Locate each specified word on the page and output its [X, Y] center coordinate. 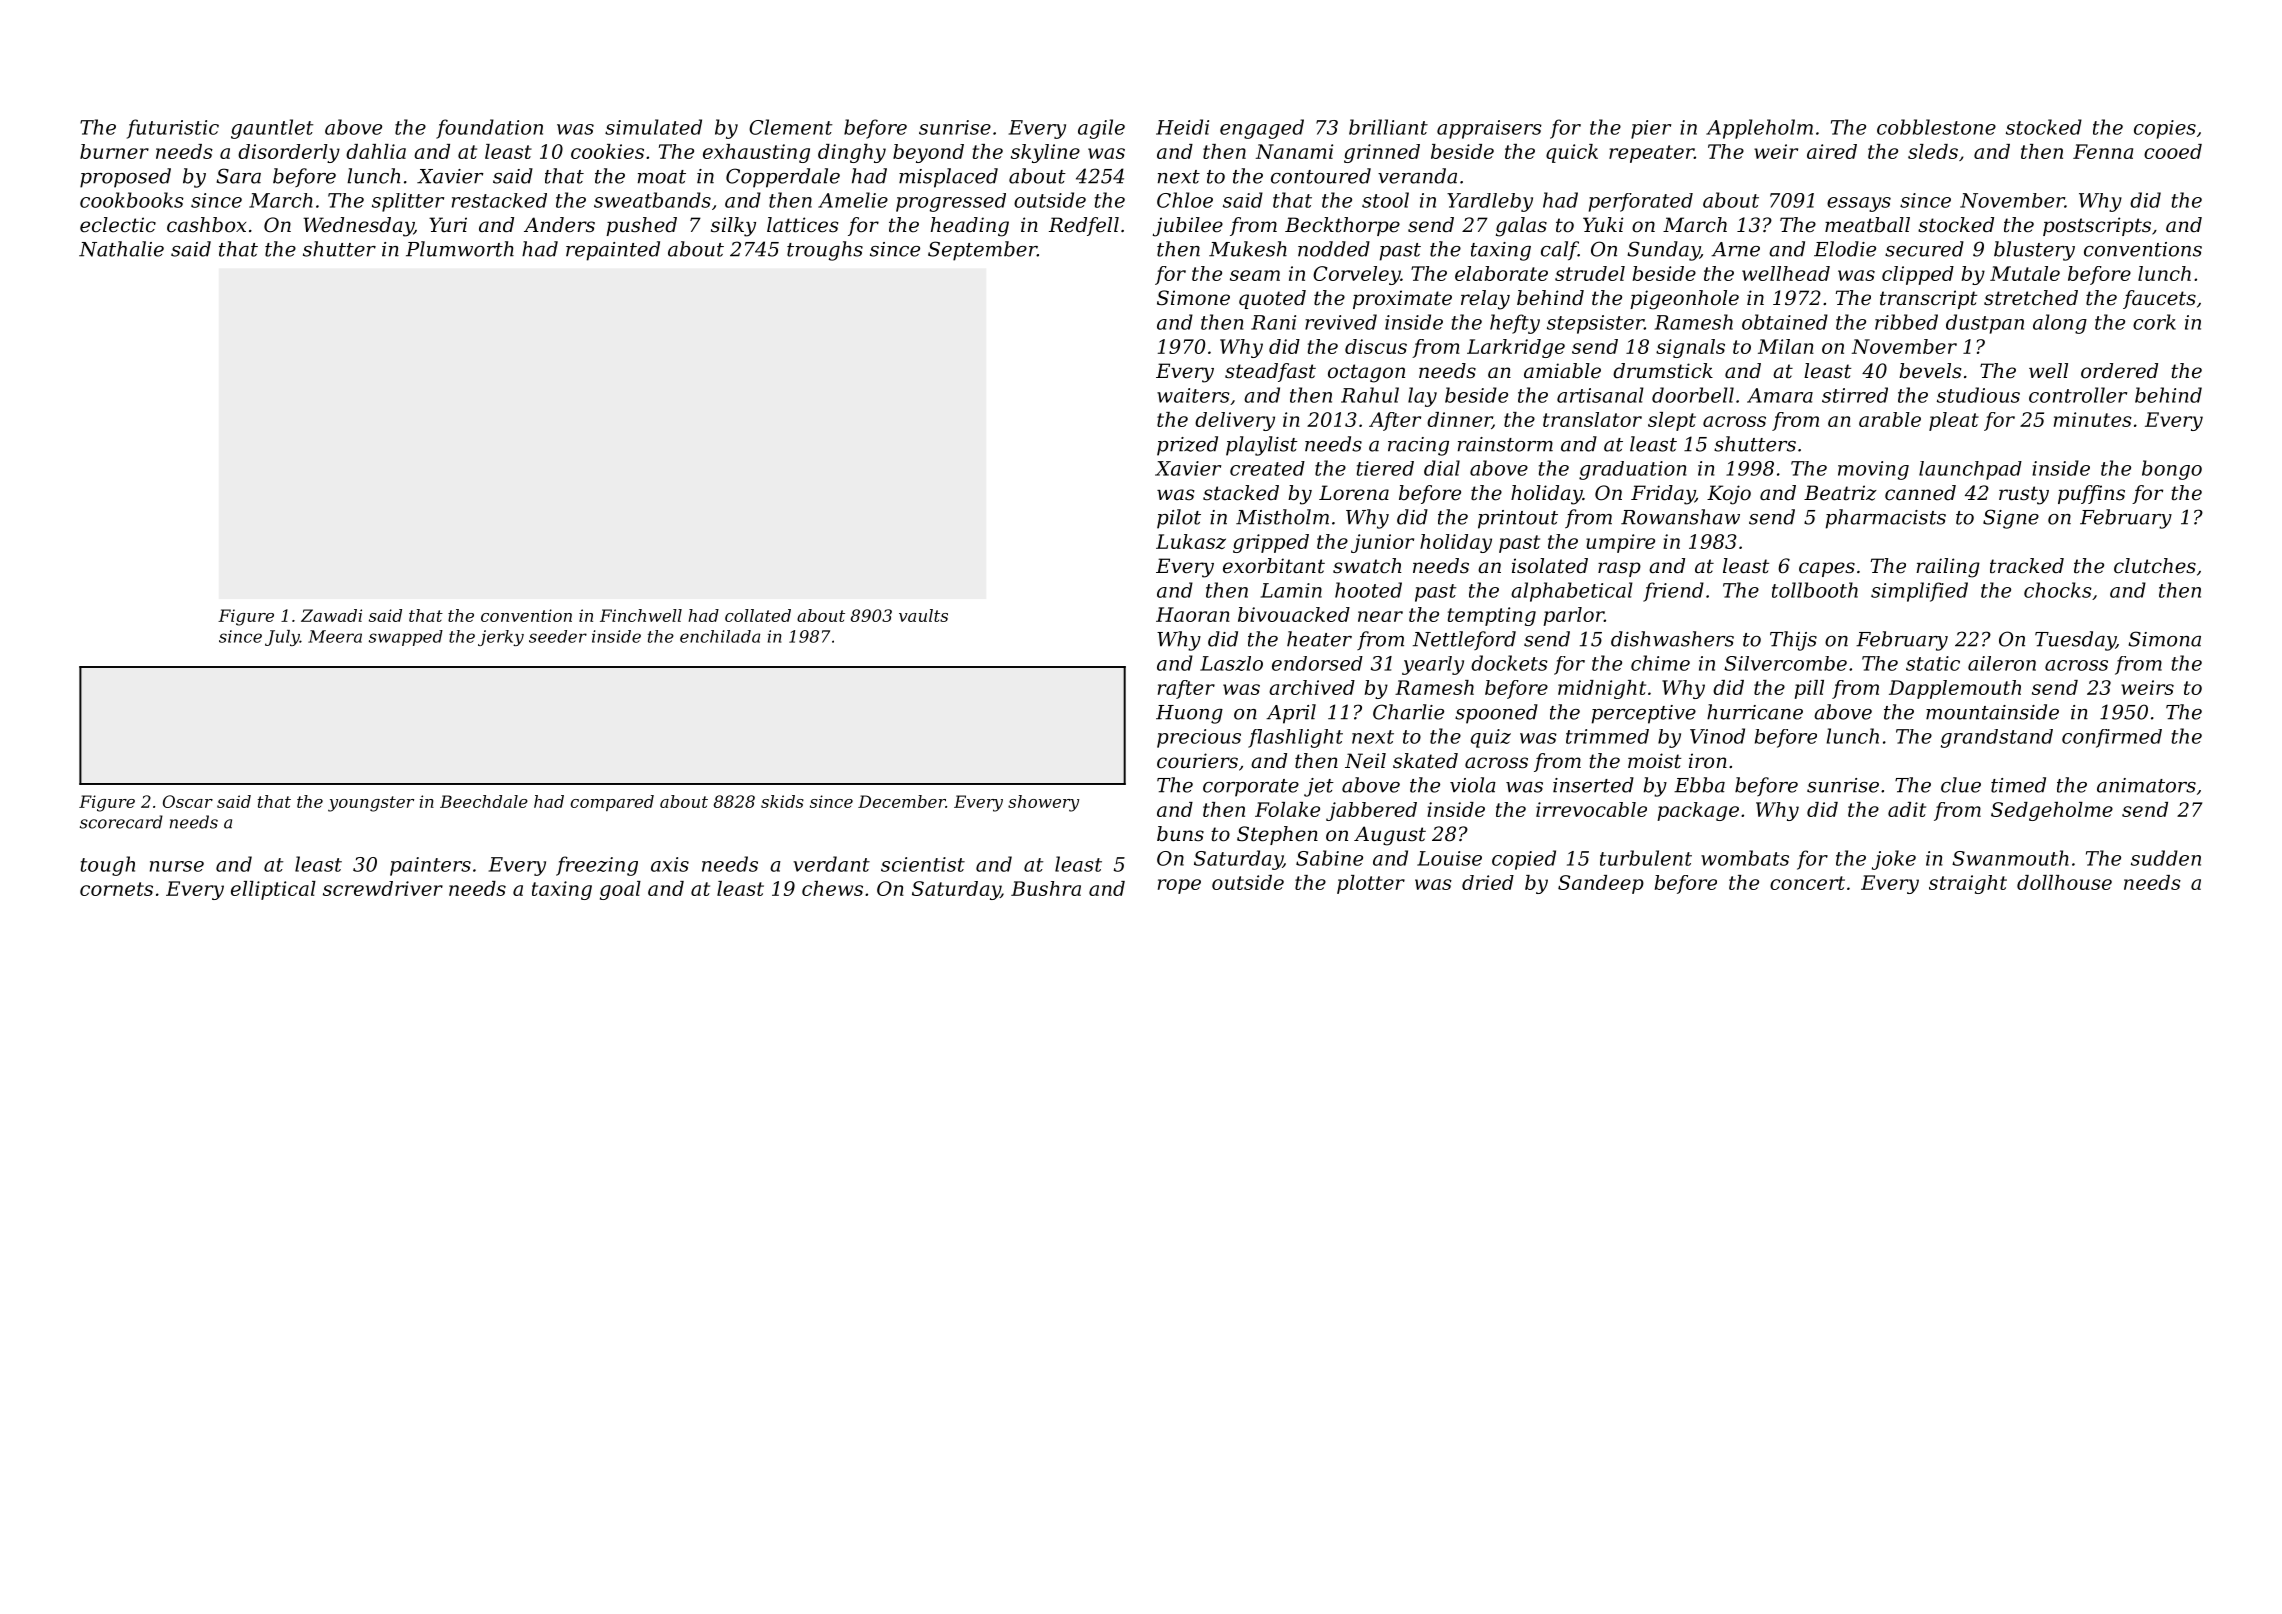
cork [2154, 322]
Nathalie [121, 249]
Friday [1663, 495]
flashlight [1295, 738]
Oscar [188, 801]
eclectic [118, 225]
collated [758, 615]
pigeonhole [1684, 300]
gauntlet [272, 129]
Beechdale [484, 801]
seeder [558, 636]
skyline [1045, 153]
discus [1376, 346]
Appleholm [1759, 129]
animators [2146, 785]
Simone [1193, 298]
